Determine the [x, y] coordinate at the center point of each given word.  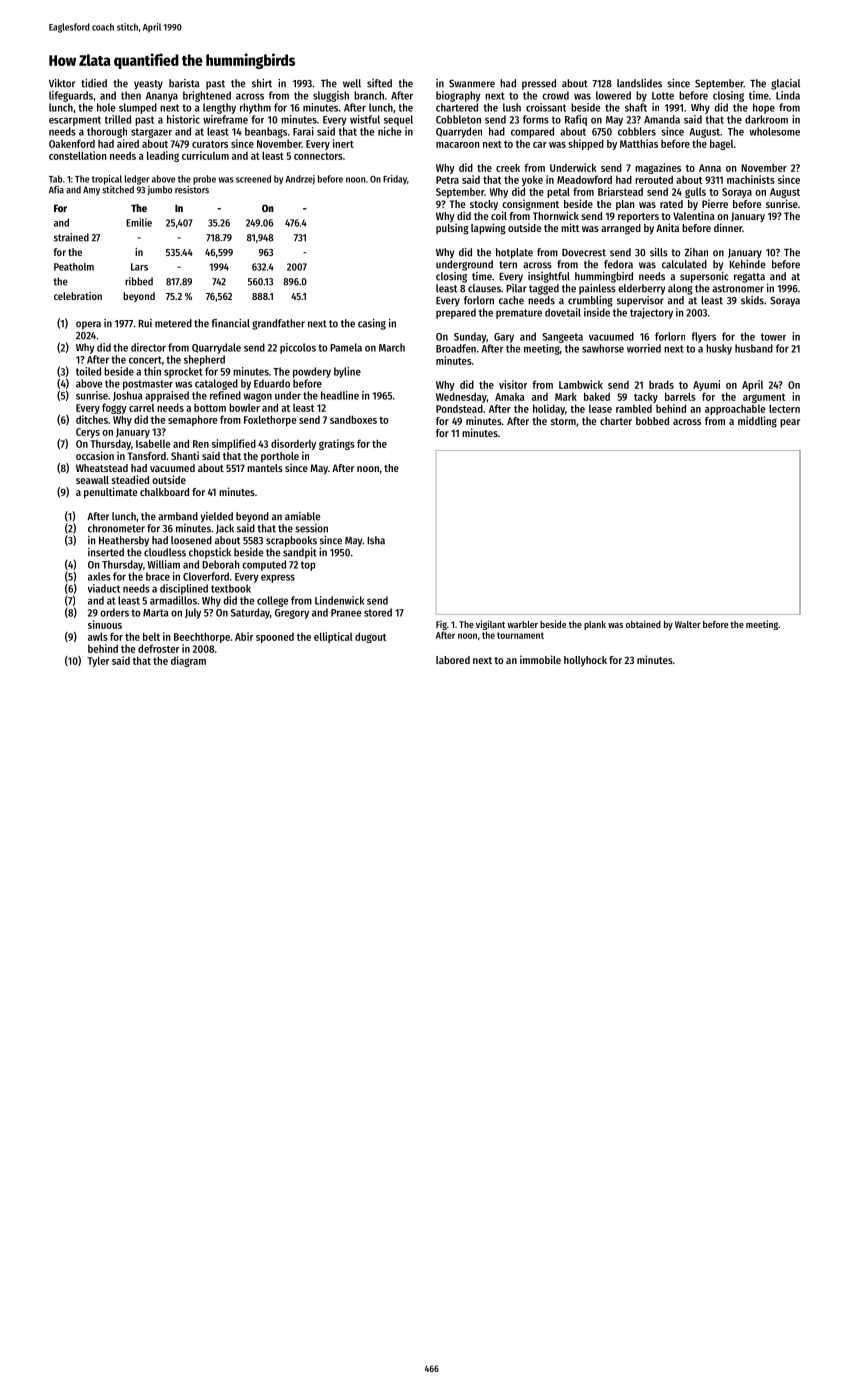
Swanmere [472, 83]
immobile [540, 659]
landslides [639, 83]
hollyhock [585, 661]
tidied [94, 83]
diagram [188, 661]
